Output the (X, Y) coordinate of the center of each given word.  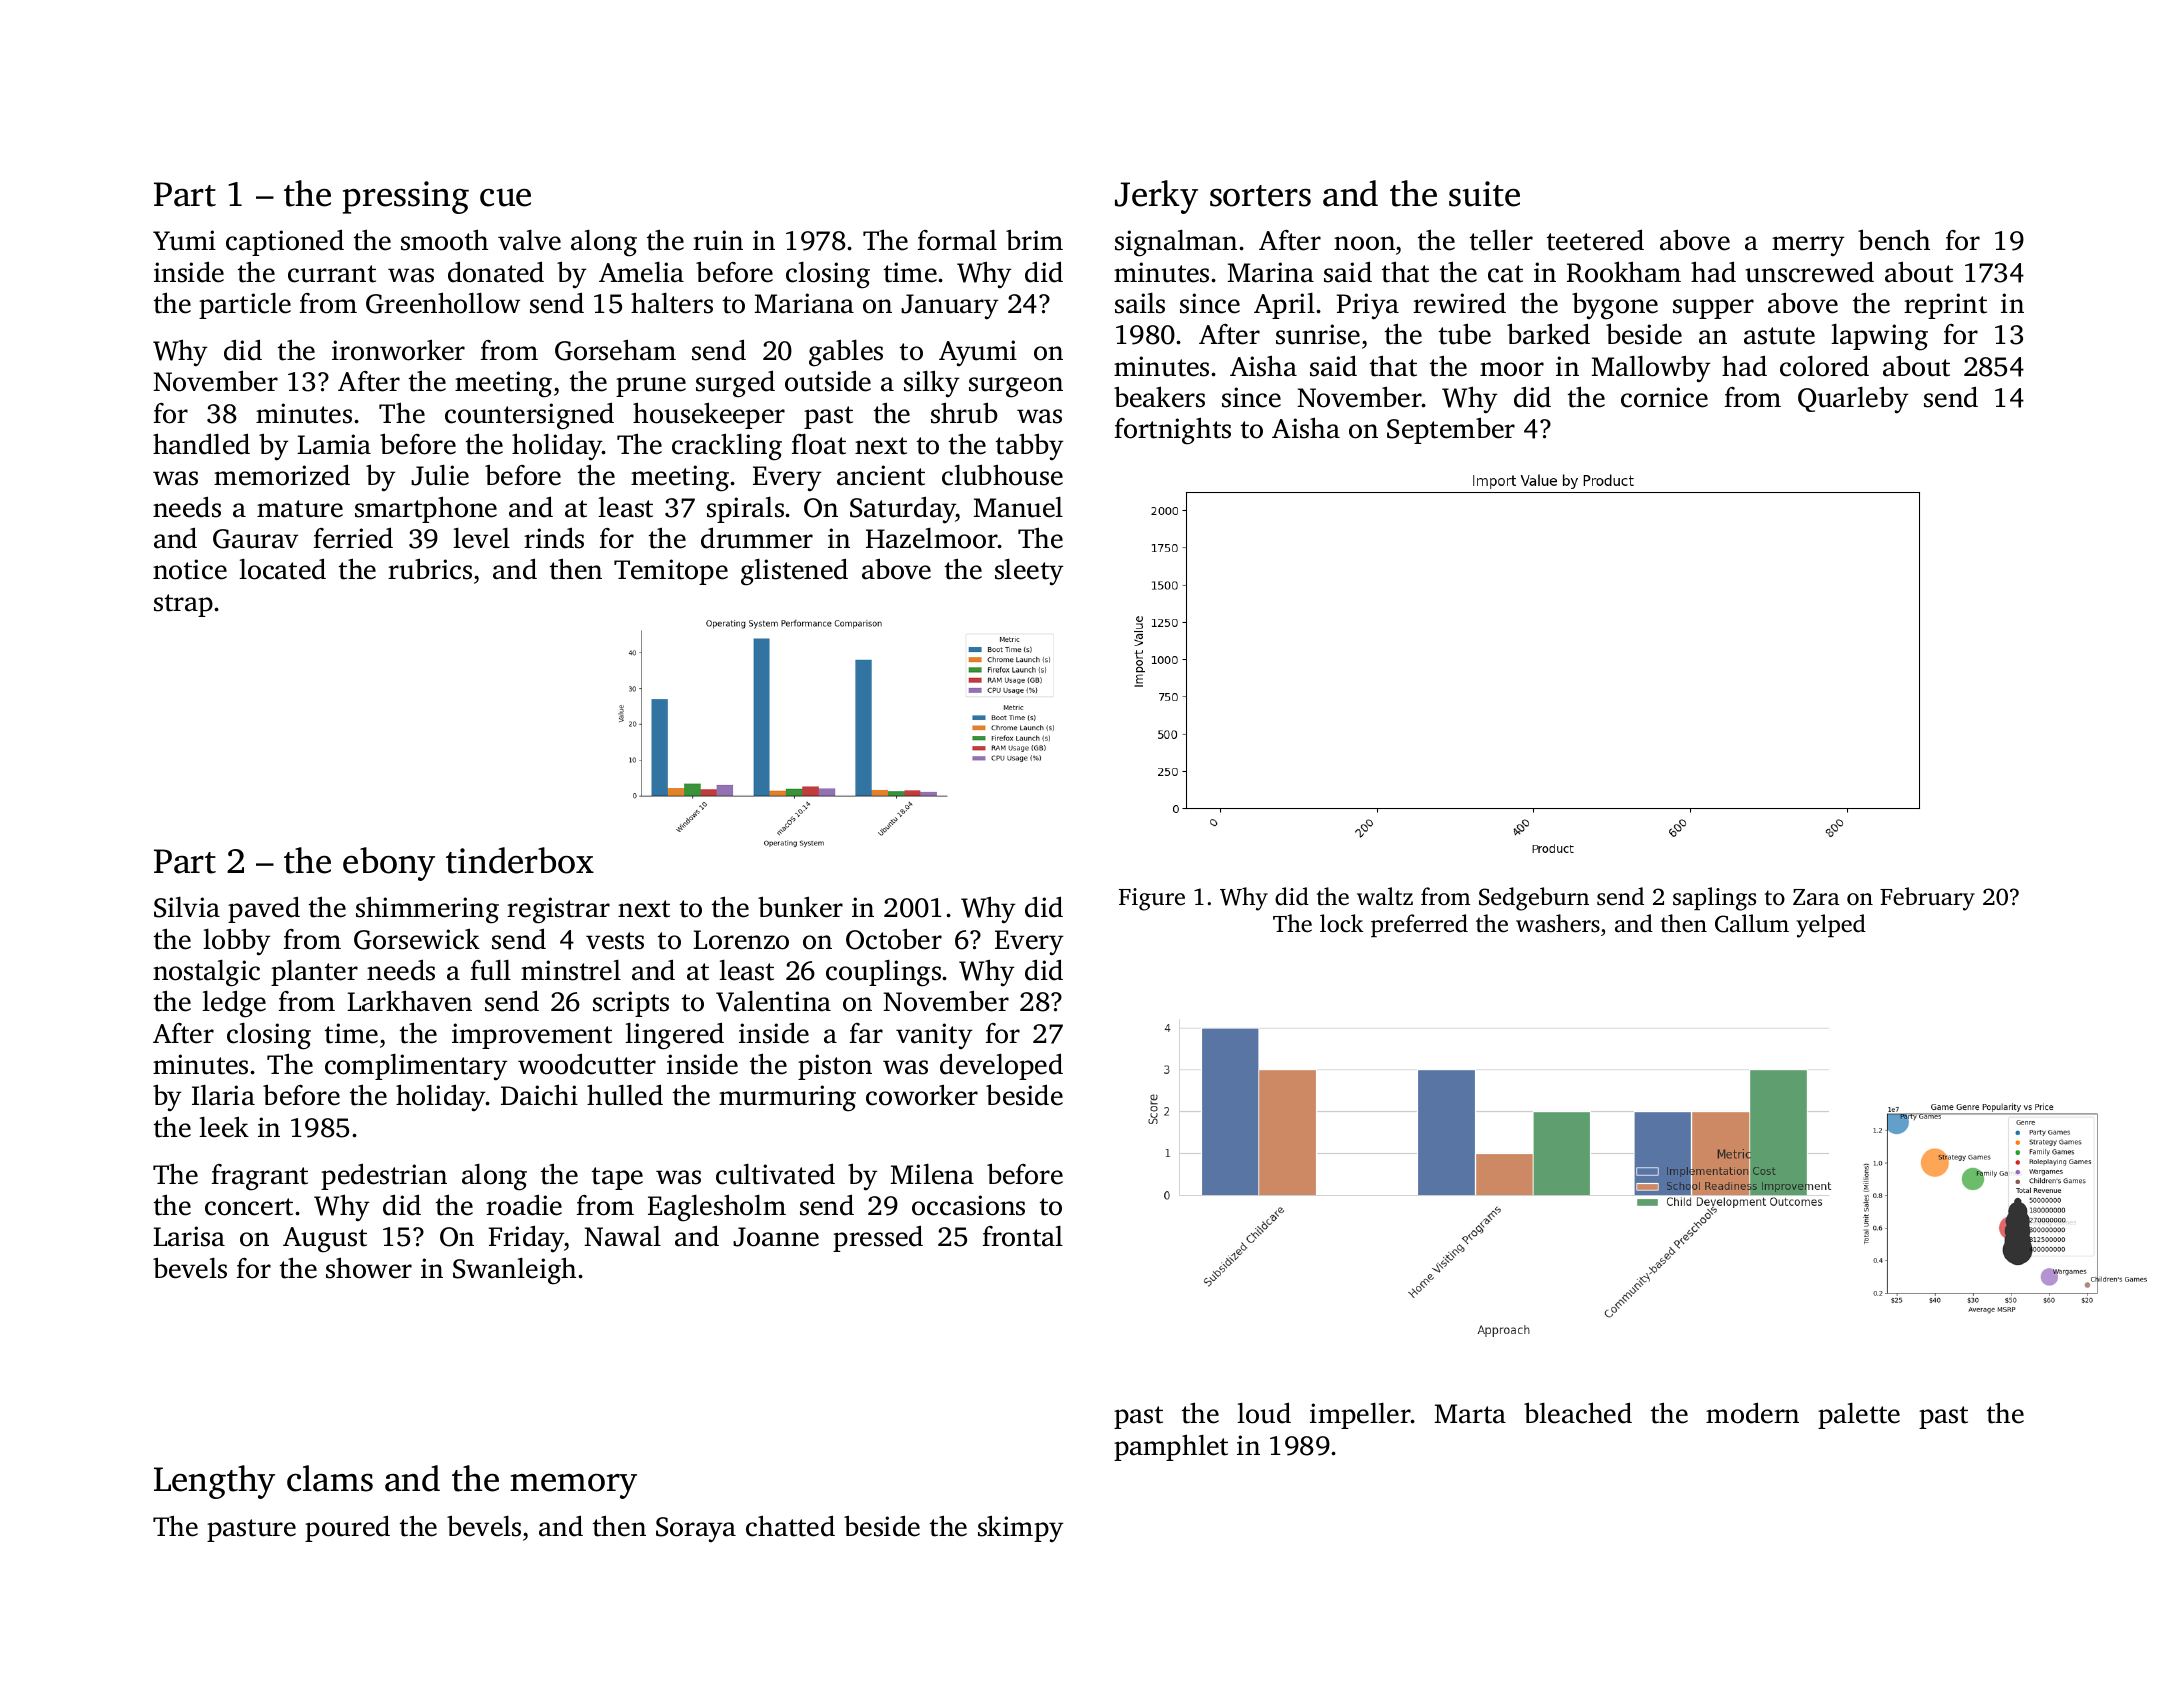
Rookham (1624, 272)
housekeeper (709, 415)
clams (330, 1478)
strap (183, 605)
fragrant (260, 1177)
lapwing (1879, 337)
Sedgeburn (1534, 899)
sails (1140, 303)
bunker (800, 907)
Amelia (641, 272)
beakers (1159, 397)
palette (1859, 1416)
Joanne (776, 1237)
